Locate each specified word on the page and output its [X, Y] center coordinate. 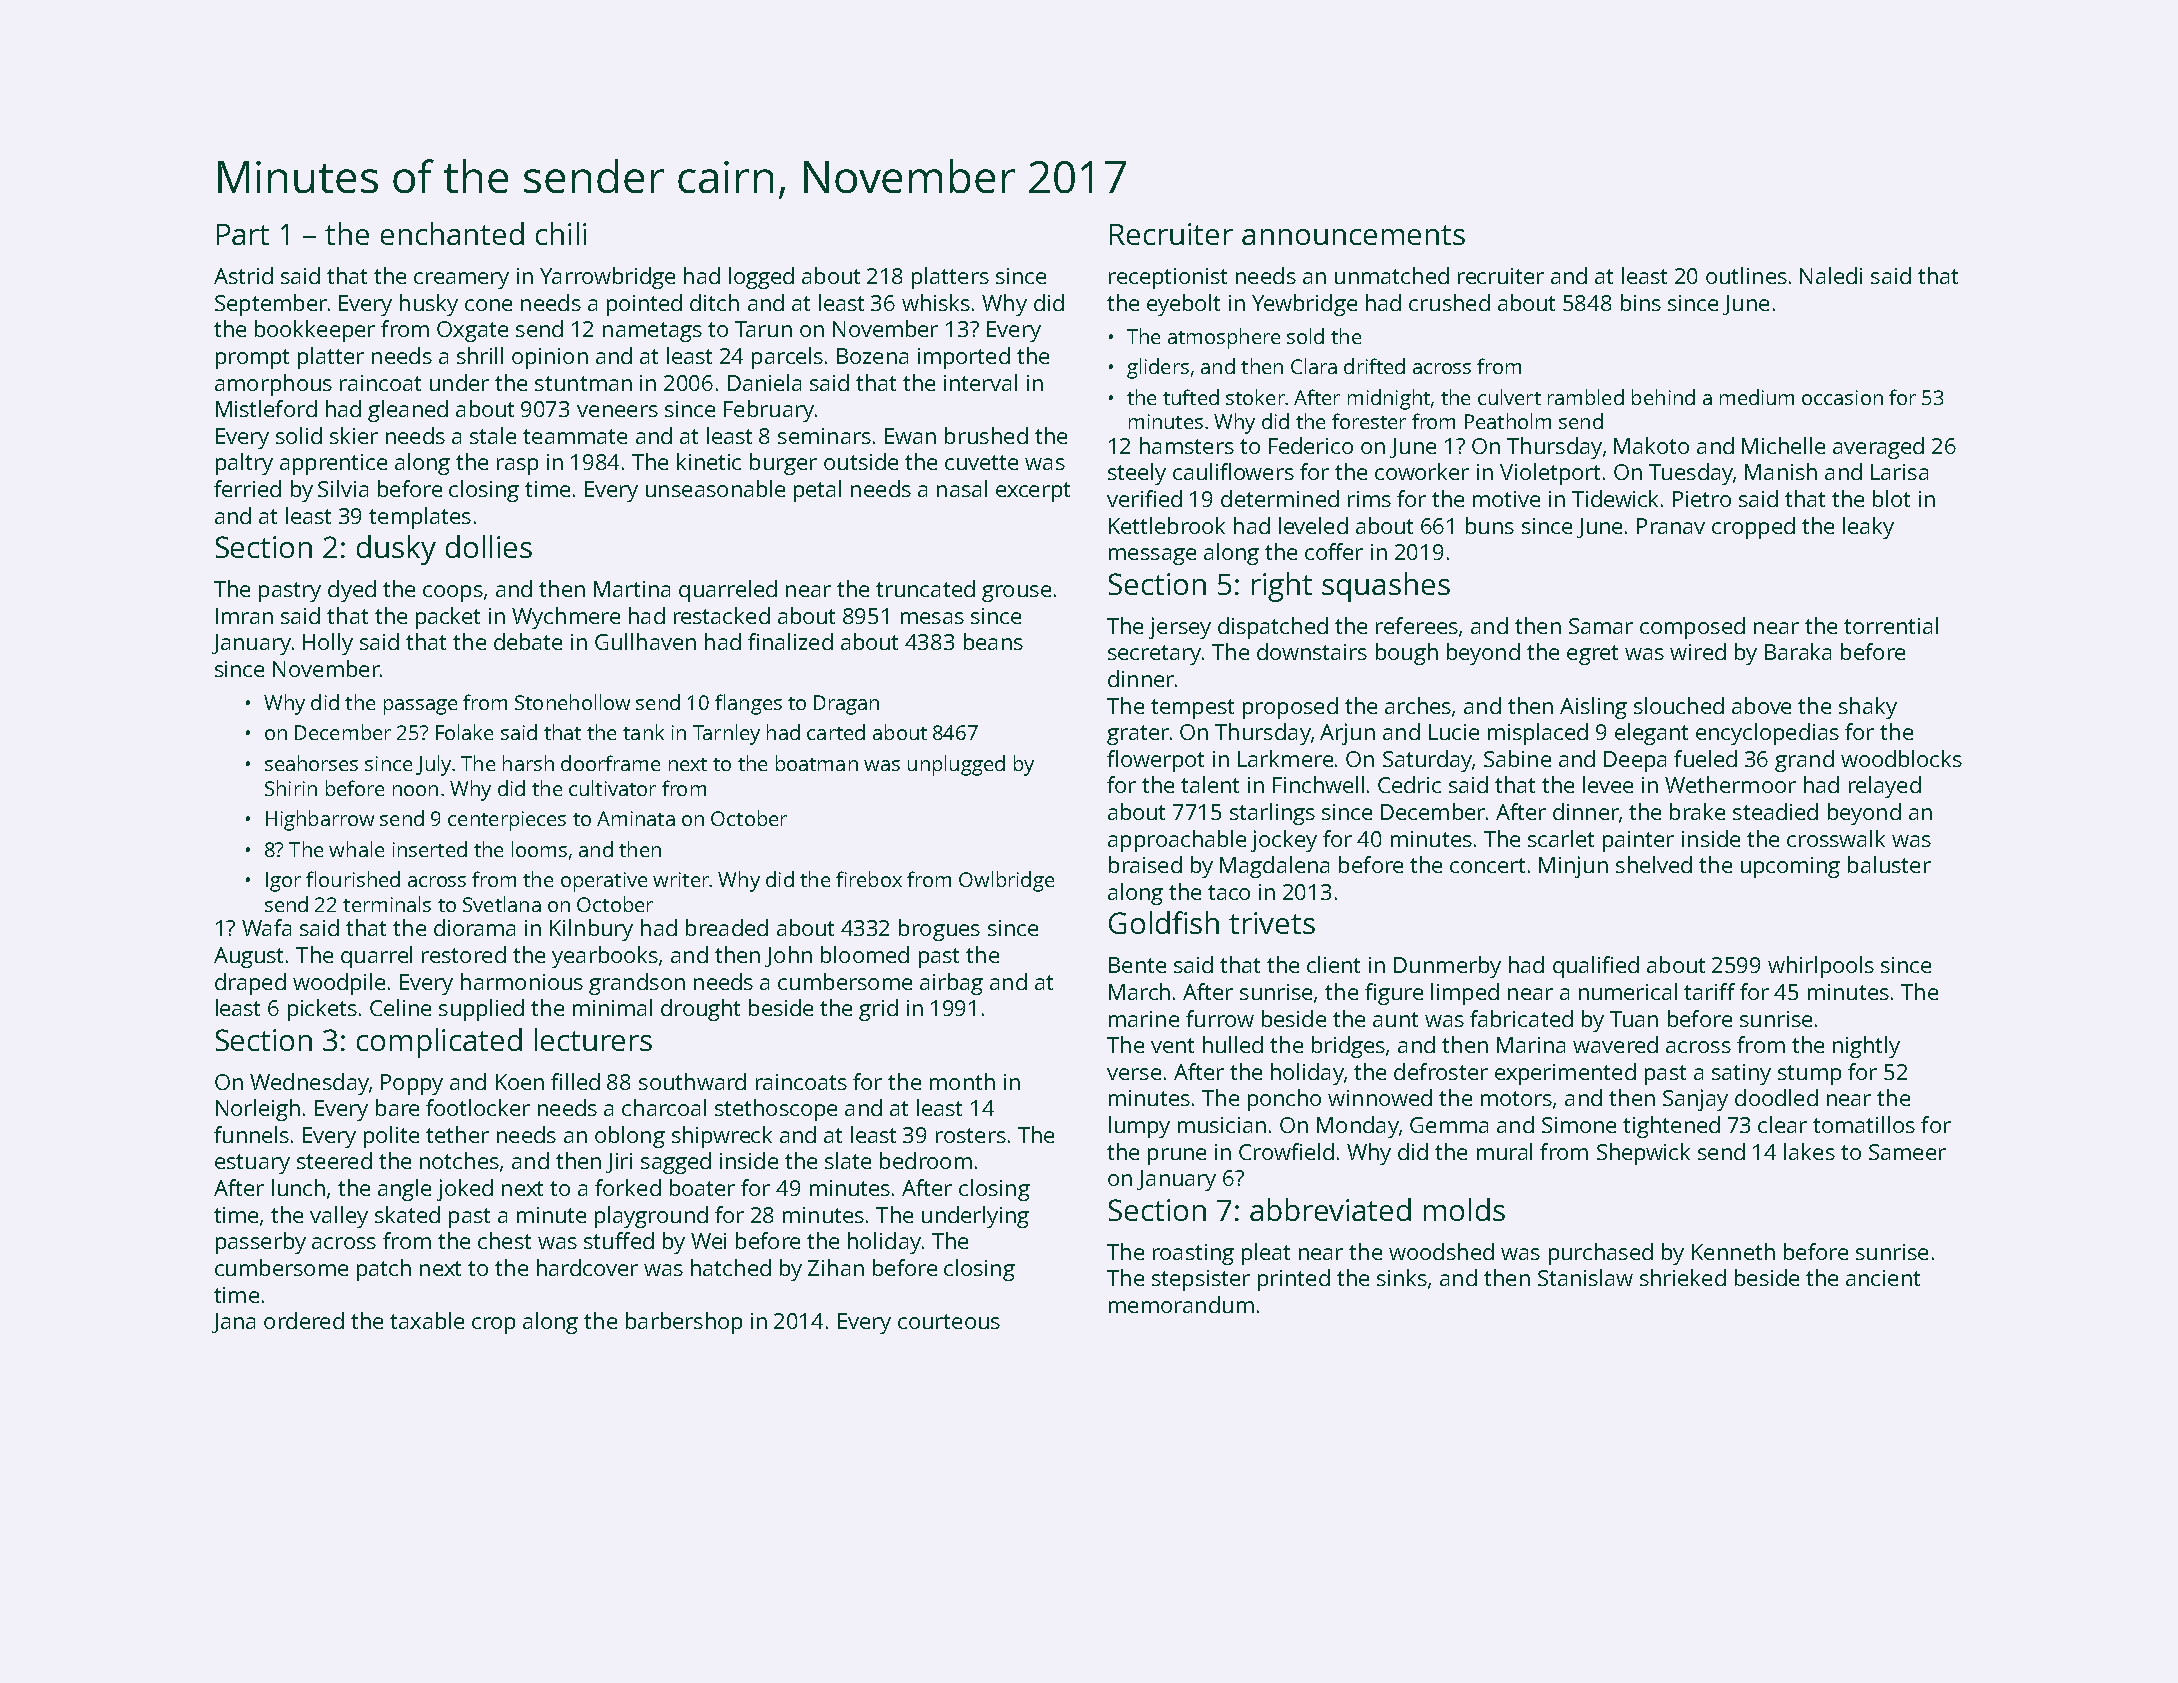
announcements [1353, 235]
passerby [261, 1243]
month [962, 1081]
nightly [1866, 1047]
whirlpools [1821, 967]
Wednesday [309, 1084]
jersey [1180, 628]
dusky [396, 550]
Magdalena [1274, 867]
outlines [1746, 275]
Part [243, 234]
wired [1698, 651]
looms [539, 849]
